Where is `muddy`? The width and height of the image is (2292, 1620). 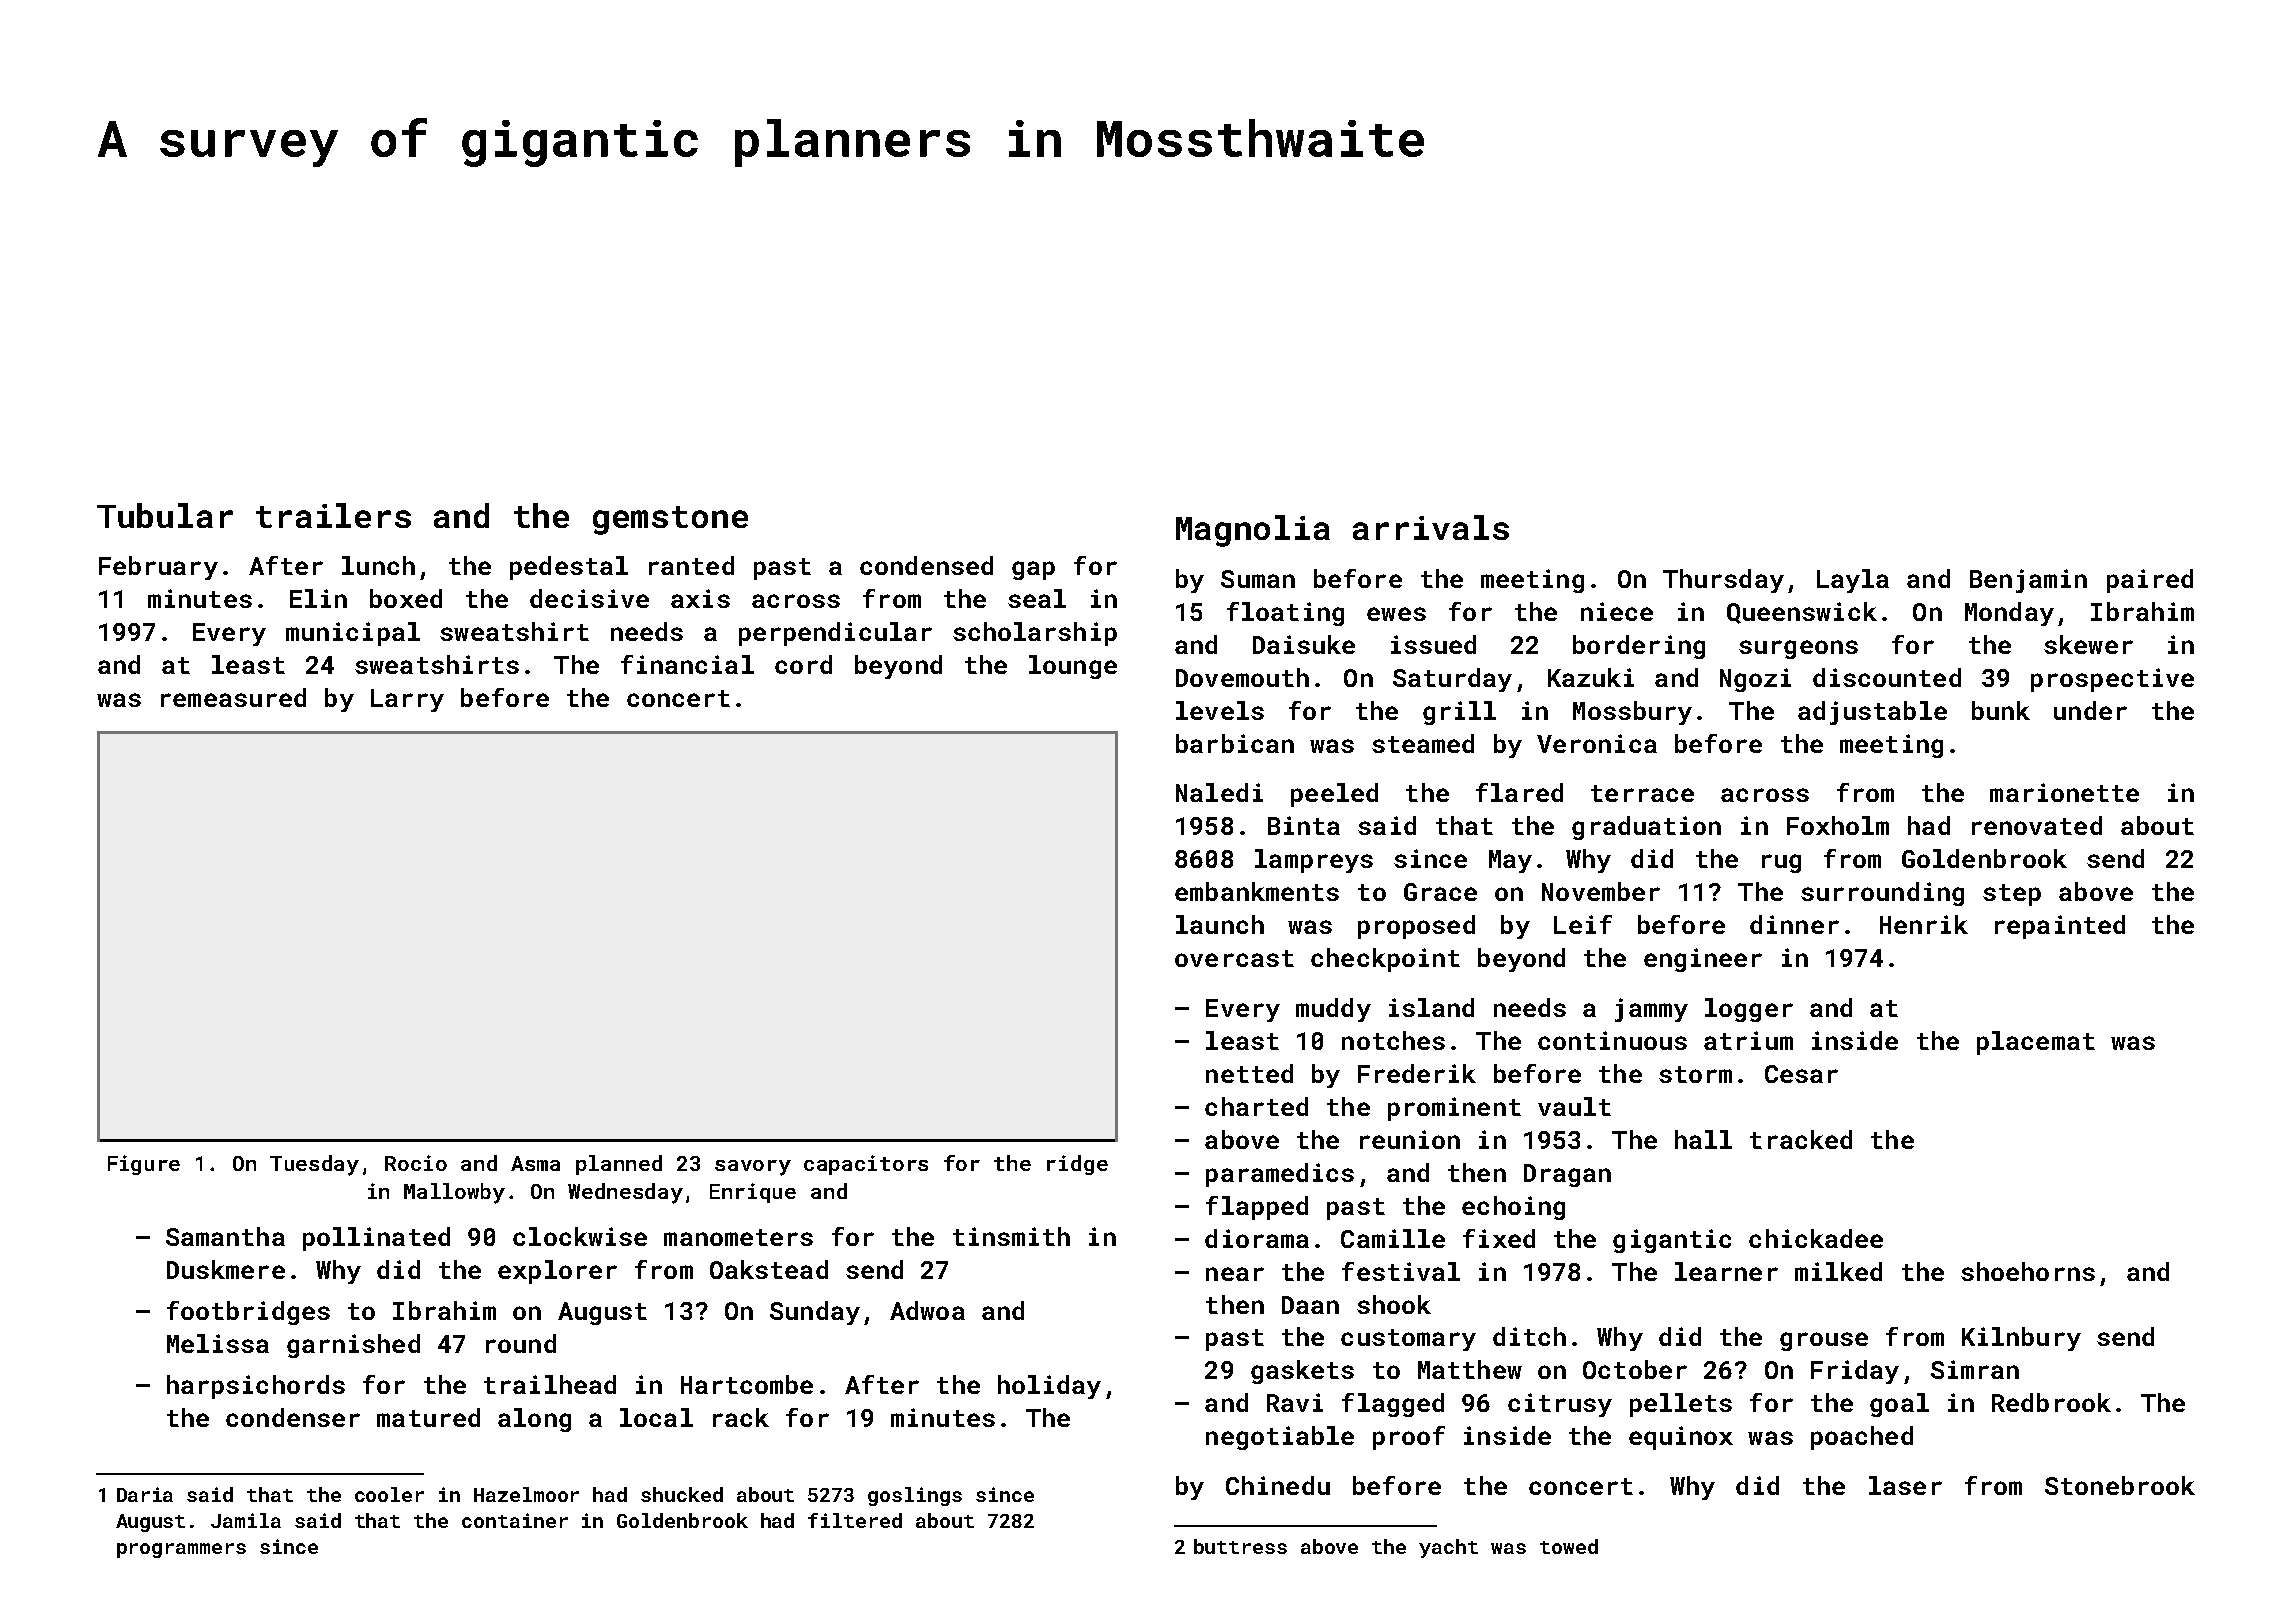
muddy is located at coordinates (1333, 1010).
